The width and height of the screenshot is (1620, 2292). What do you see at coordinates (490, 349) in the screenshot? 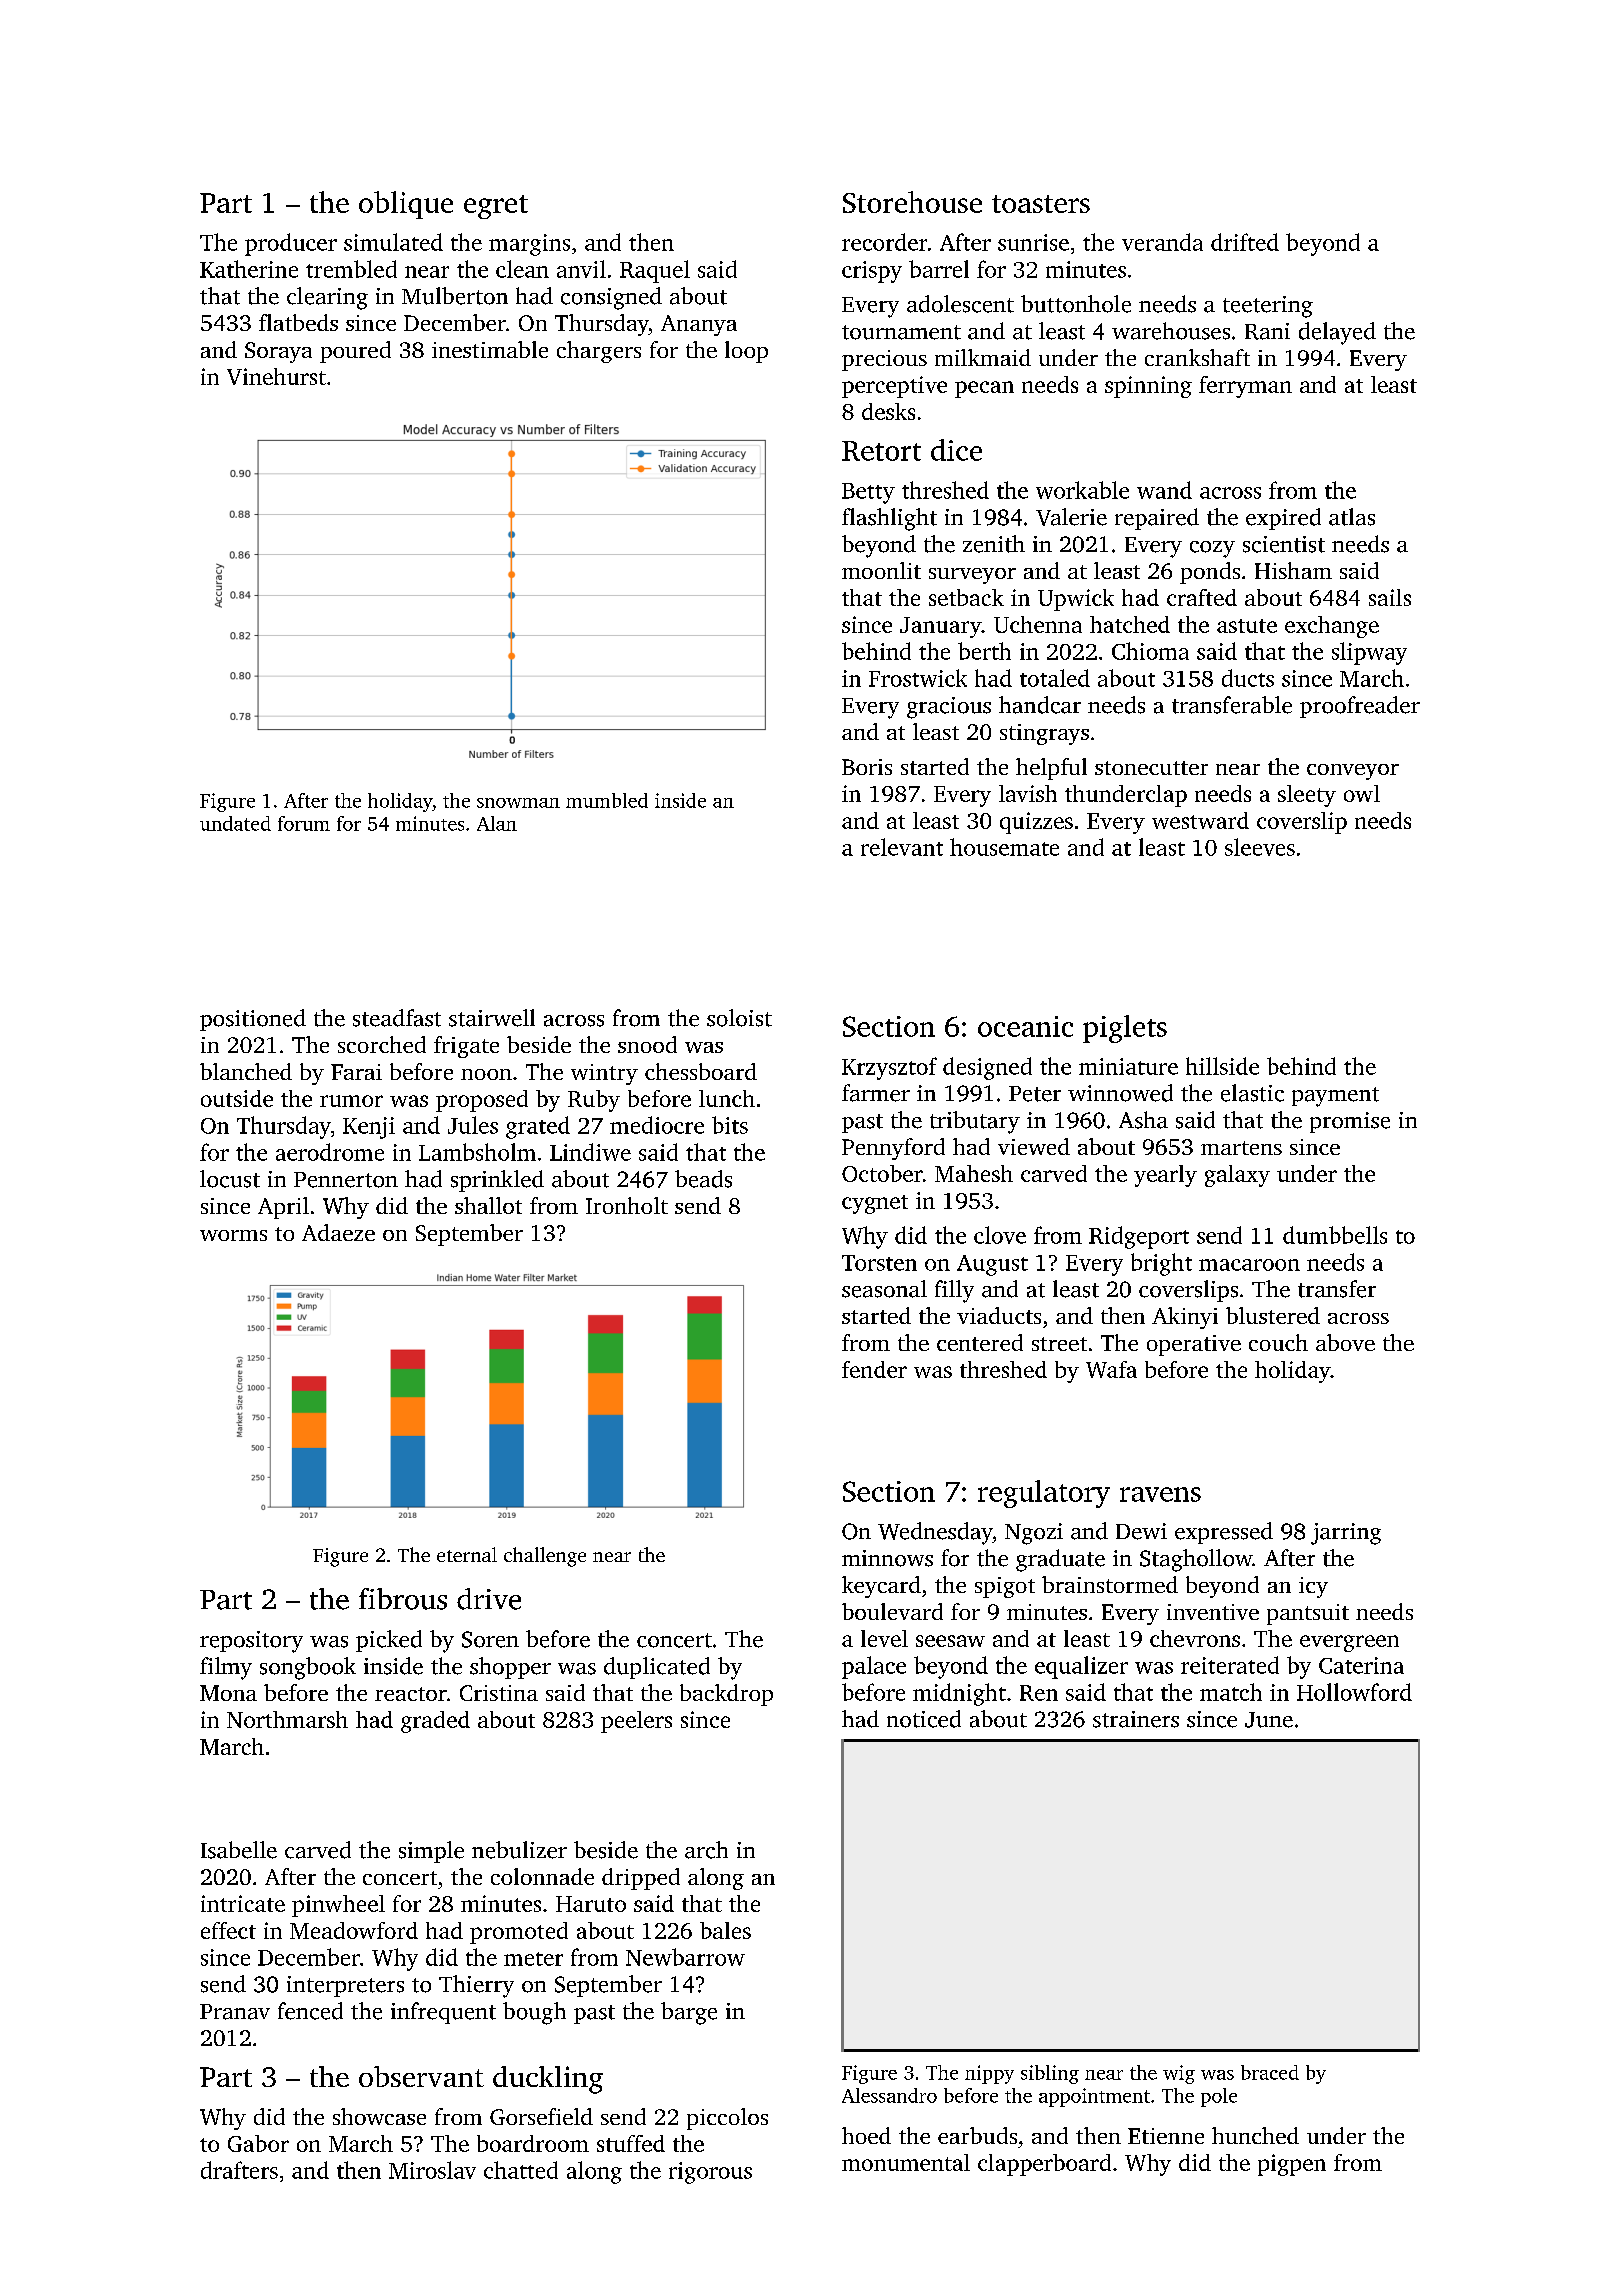
I see `inestimable` at bounding box center [490, 349].
